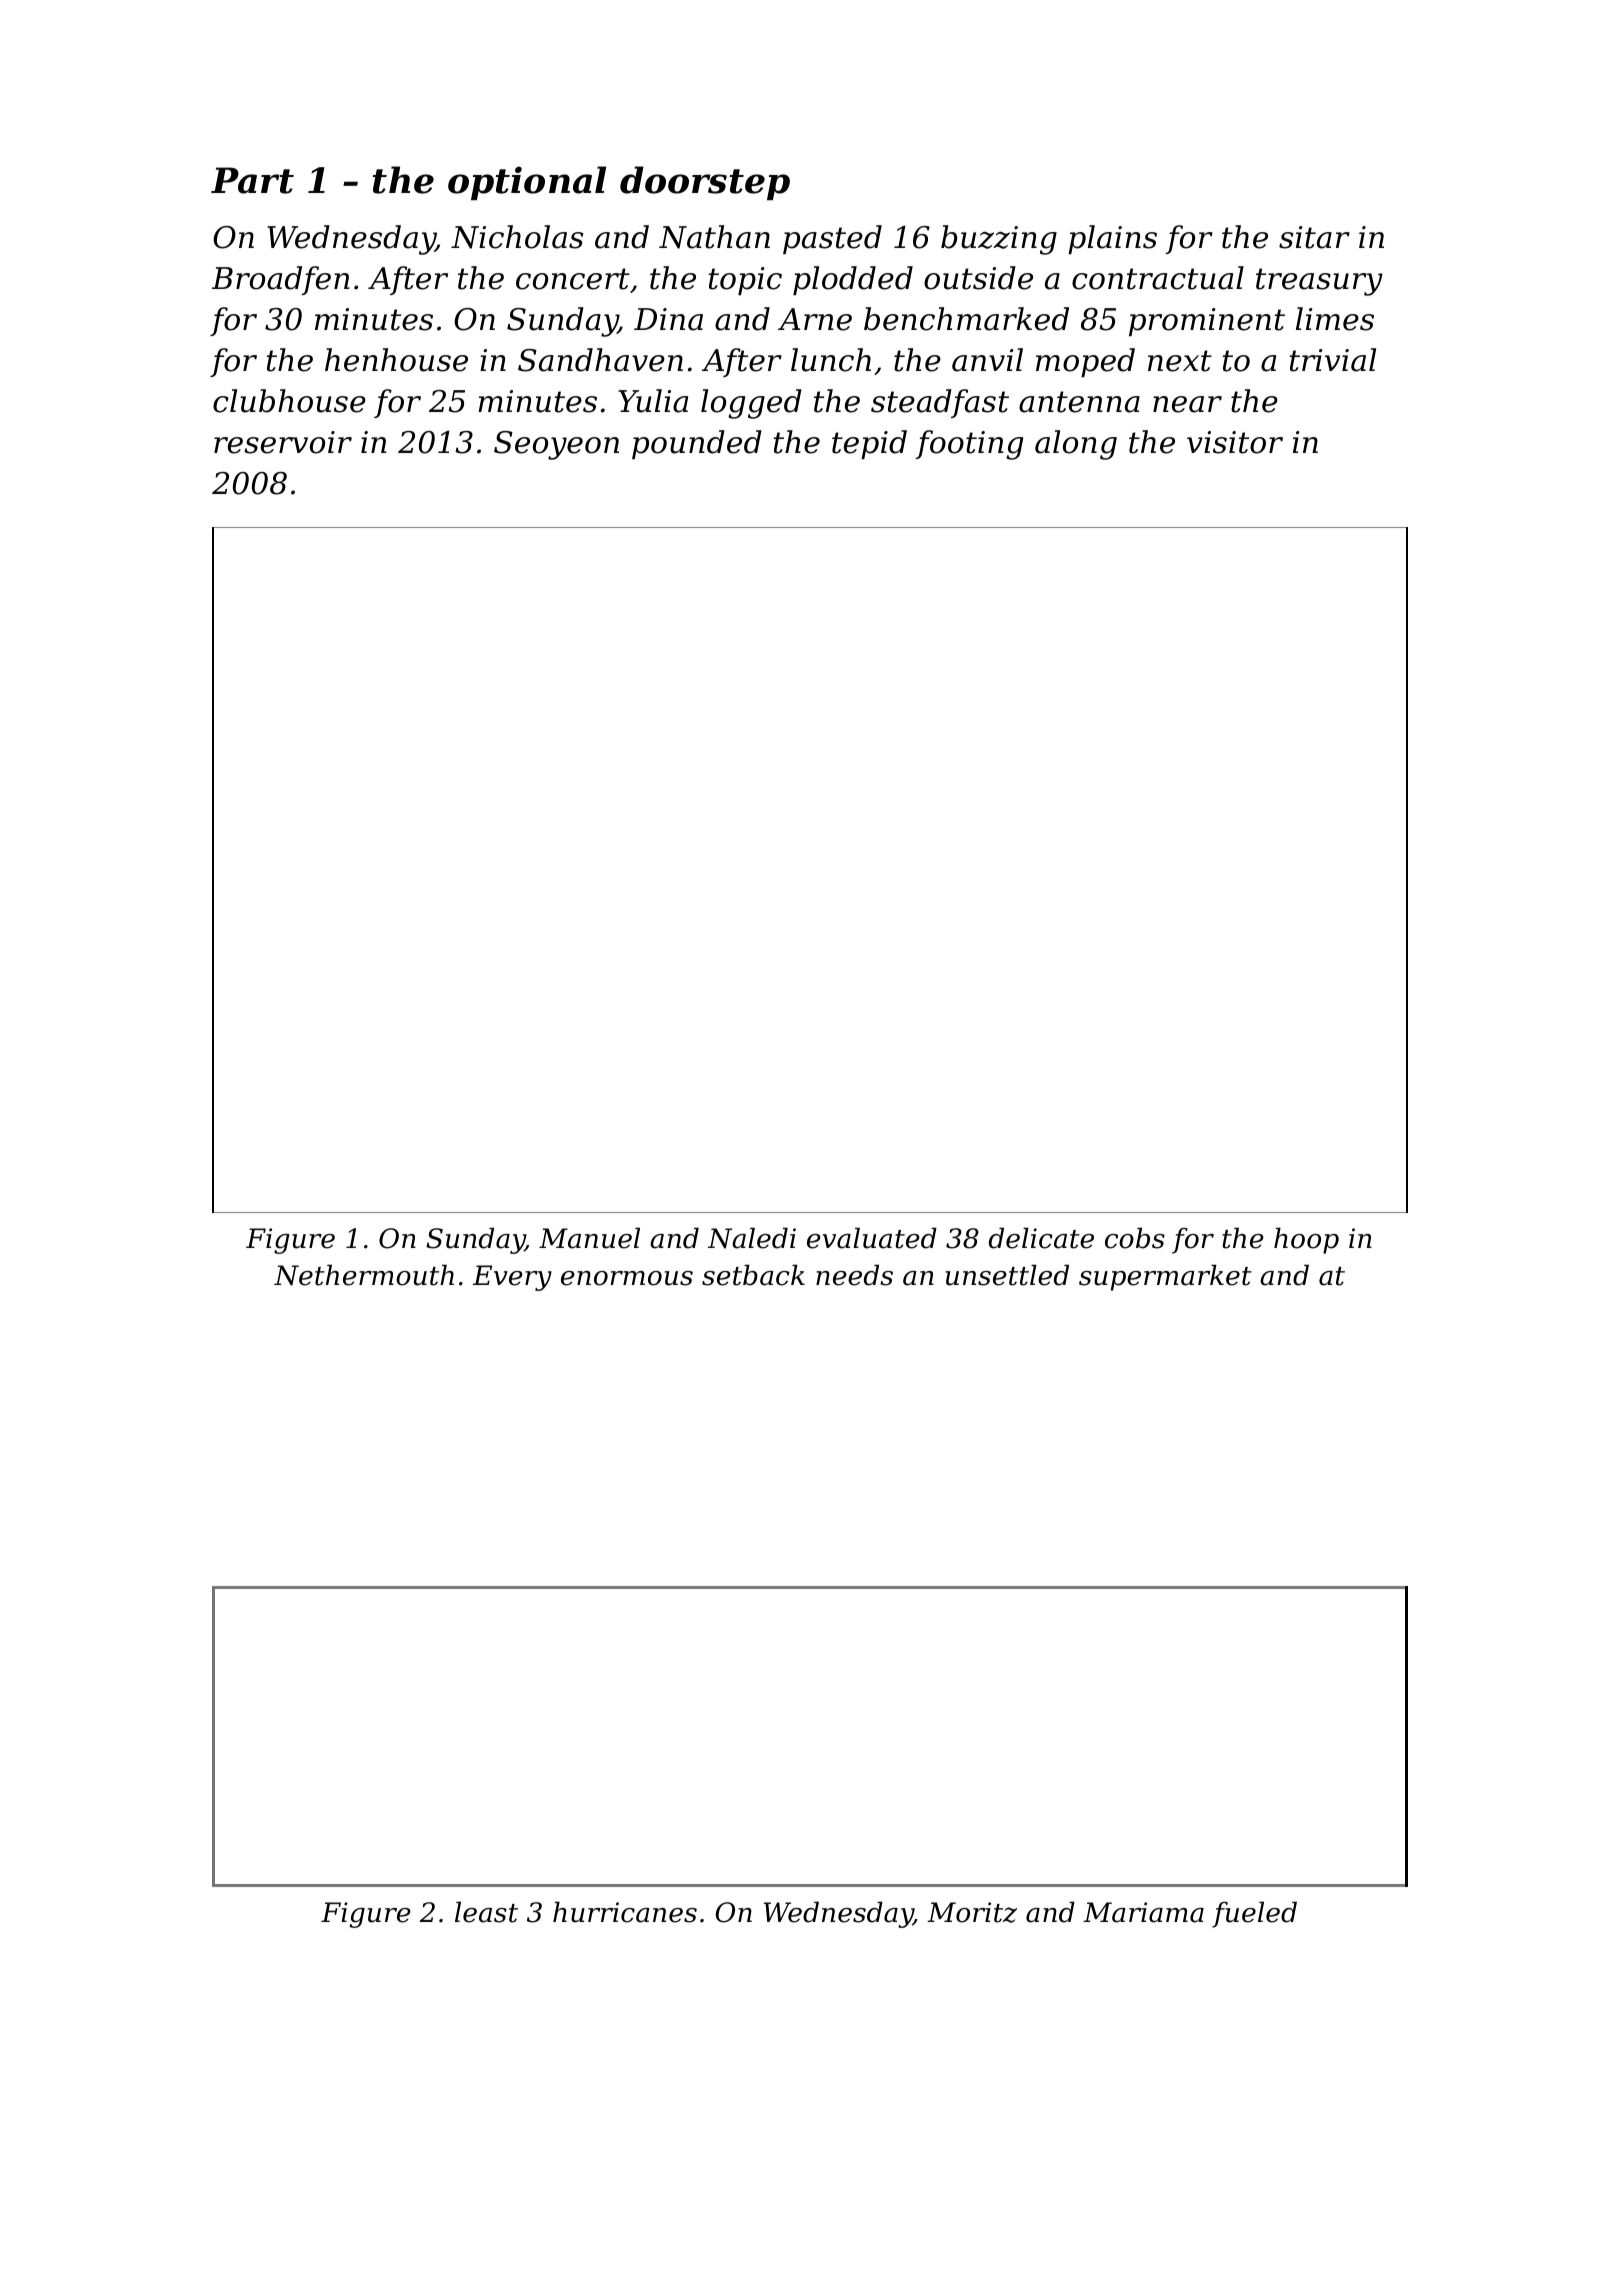  Describe the element at coordinates (872, 1238) in the page. I see `evaluated` at that location.
